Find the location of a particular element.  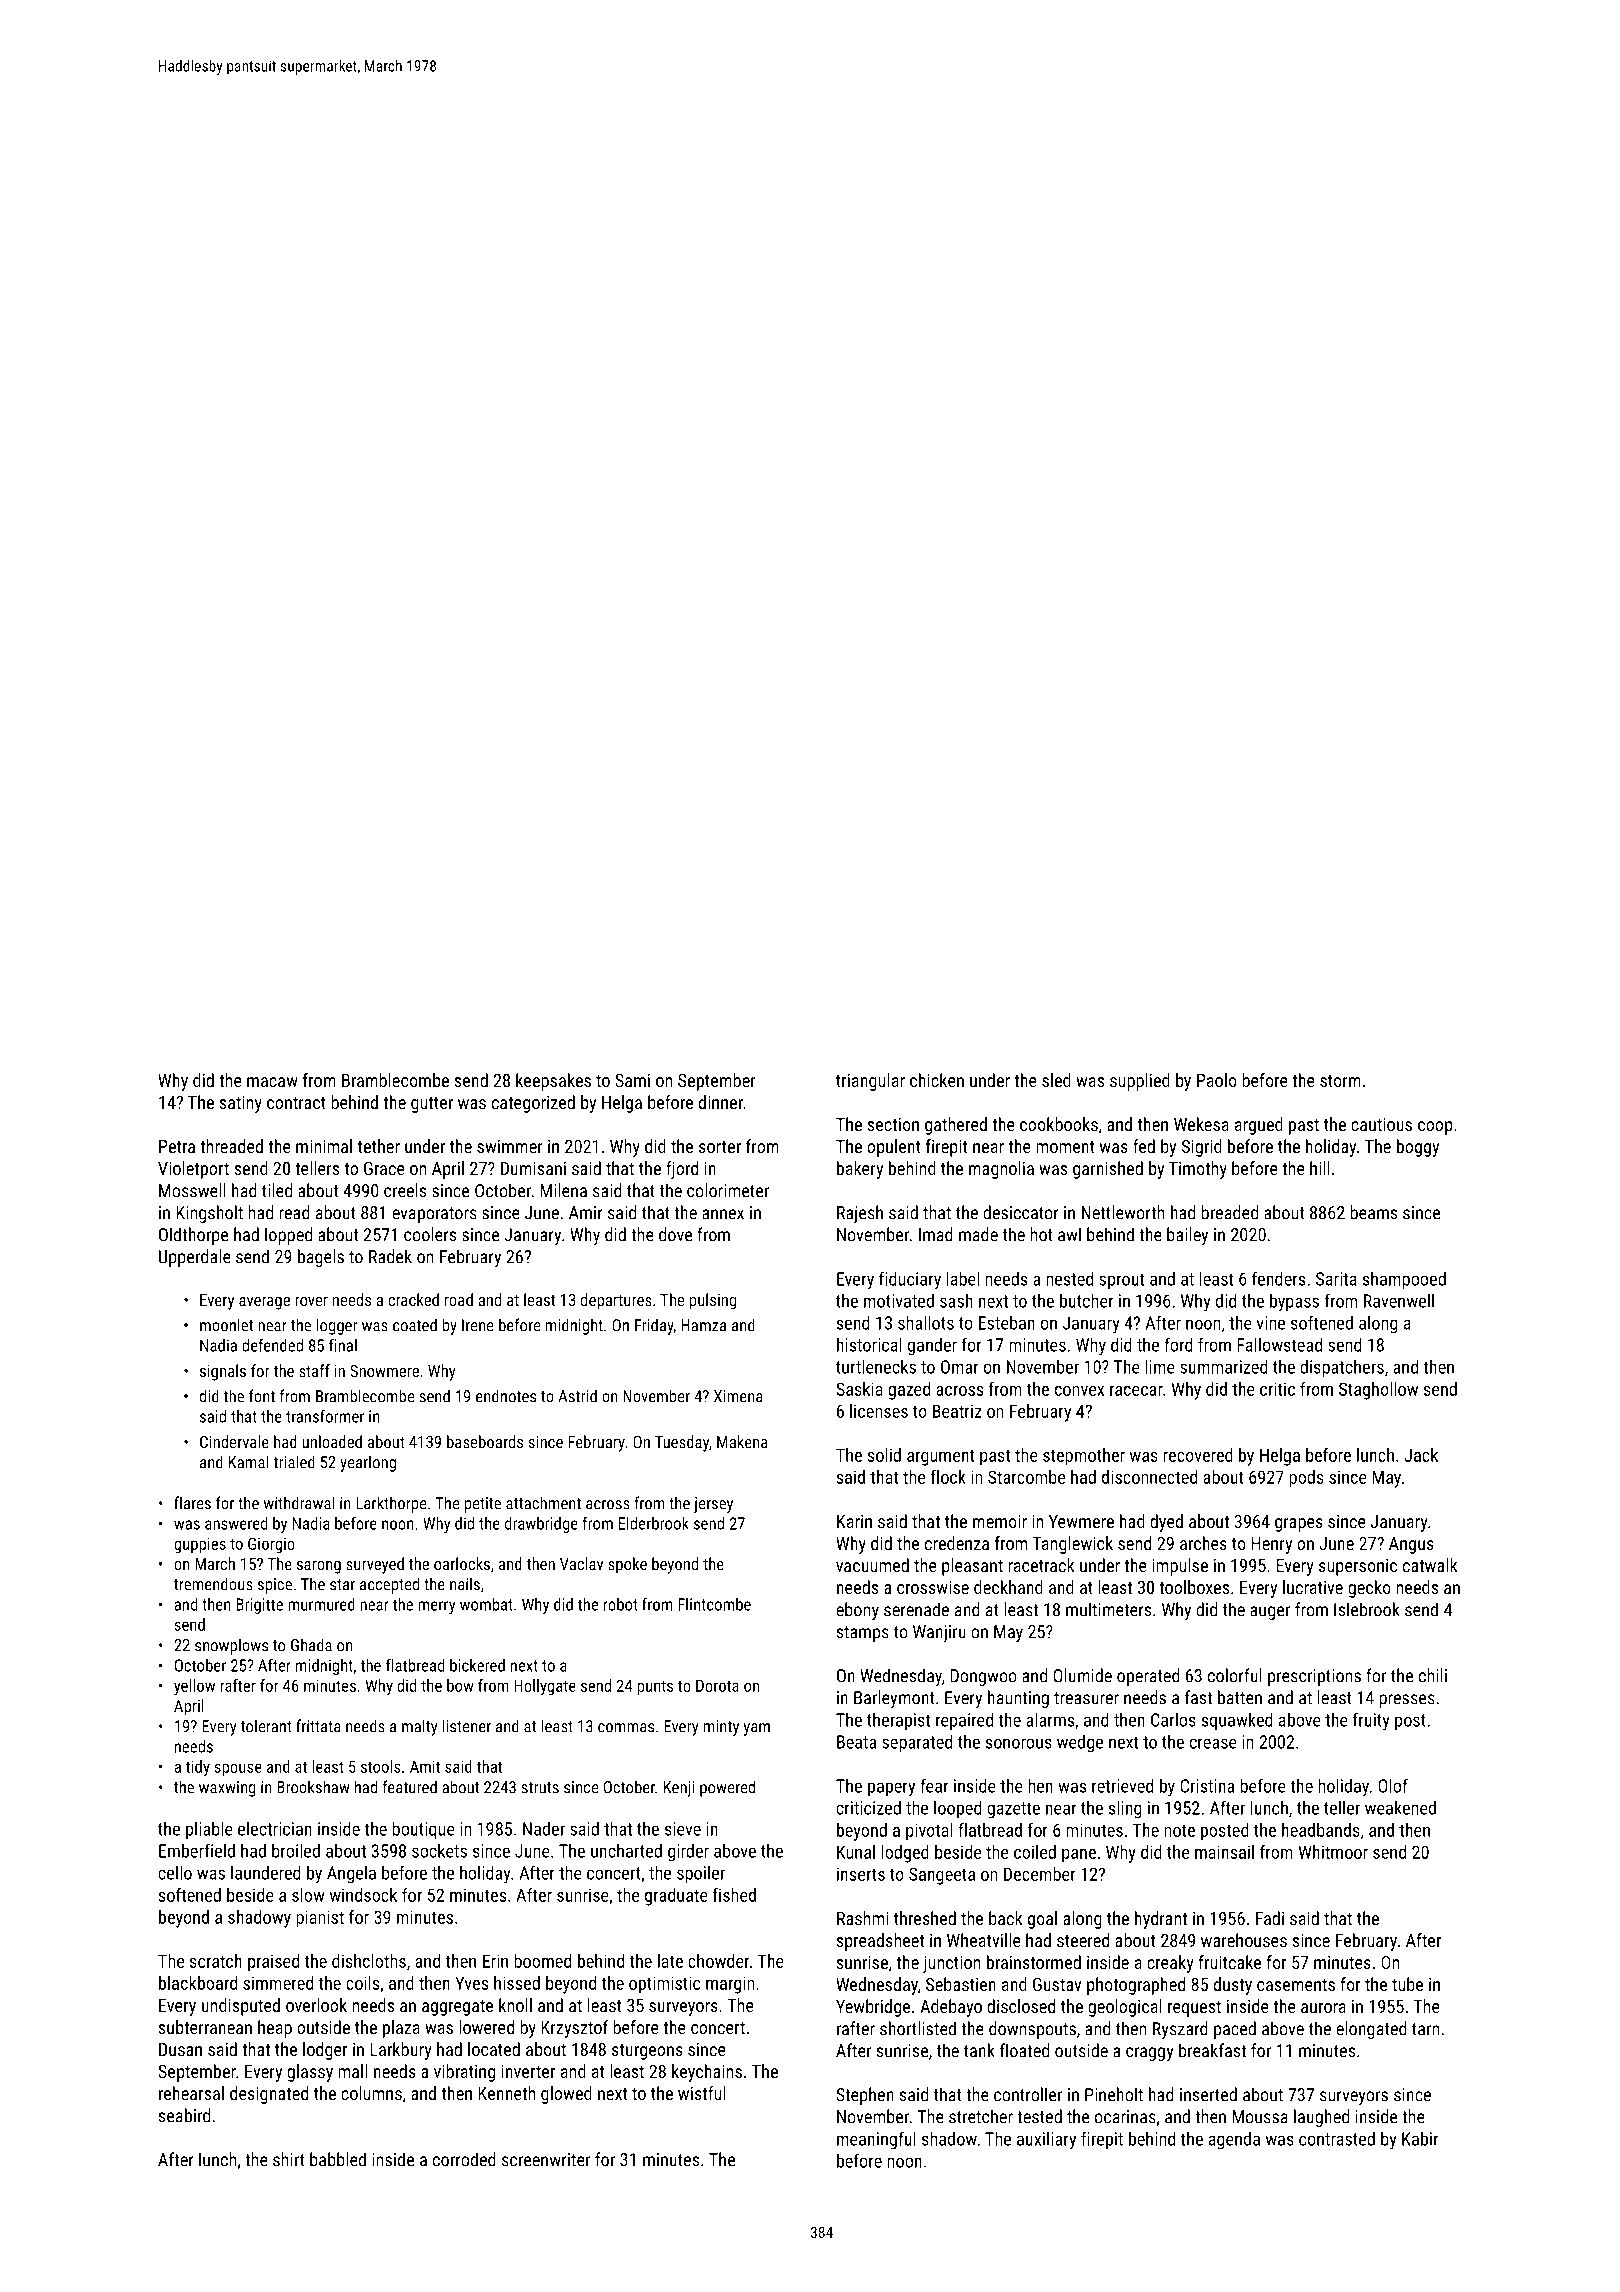

meaningful is located at coordinates (876, 2140).
